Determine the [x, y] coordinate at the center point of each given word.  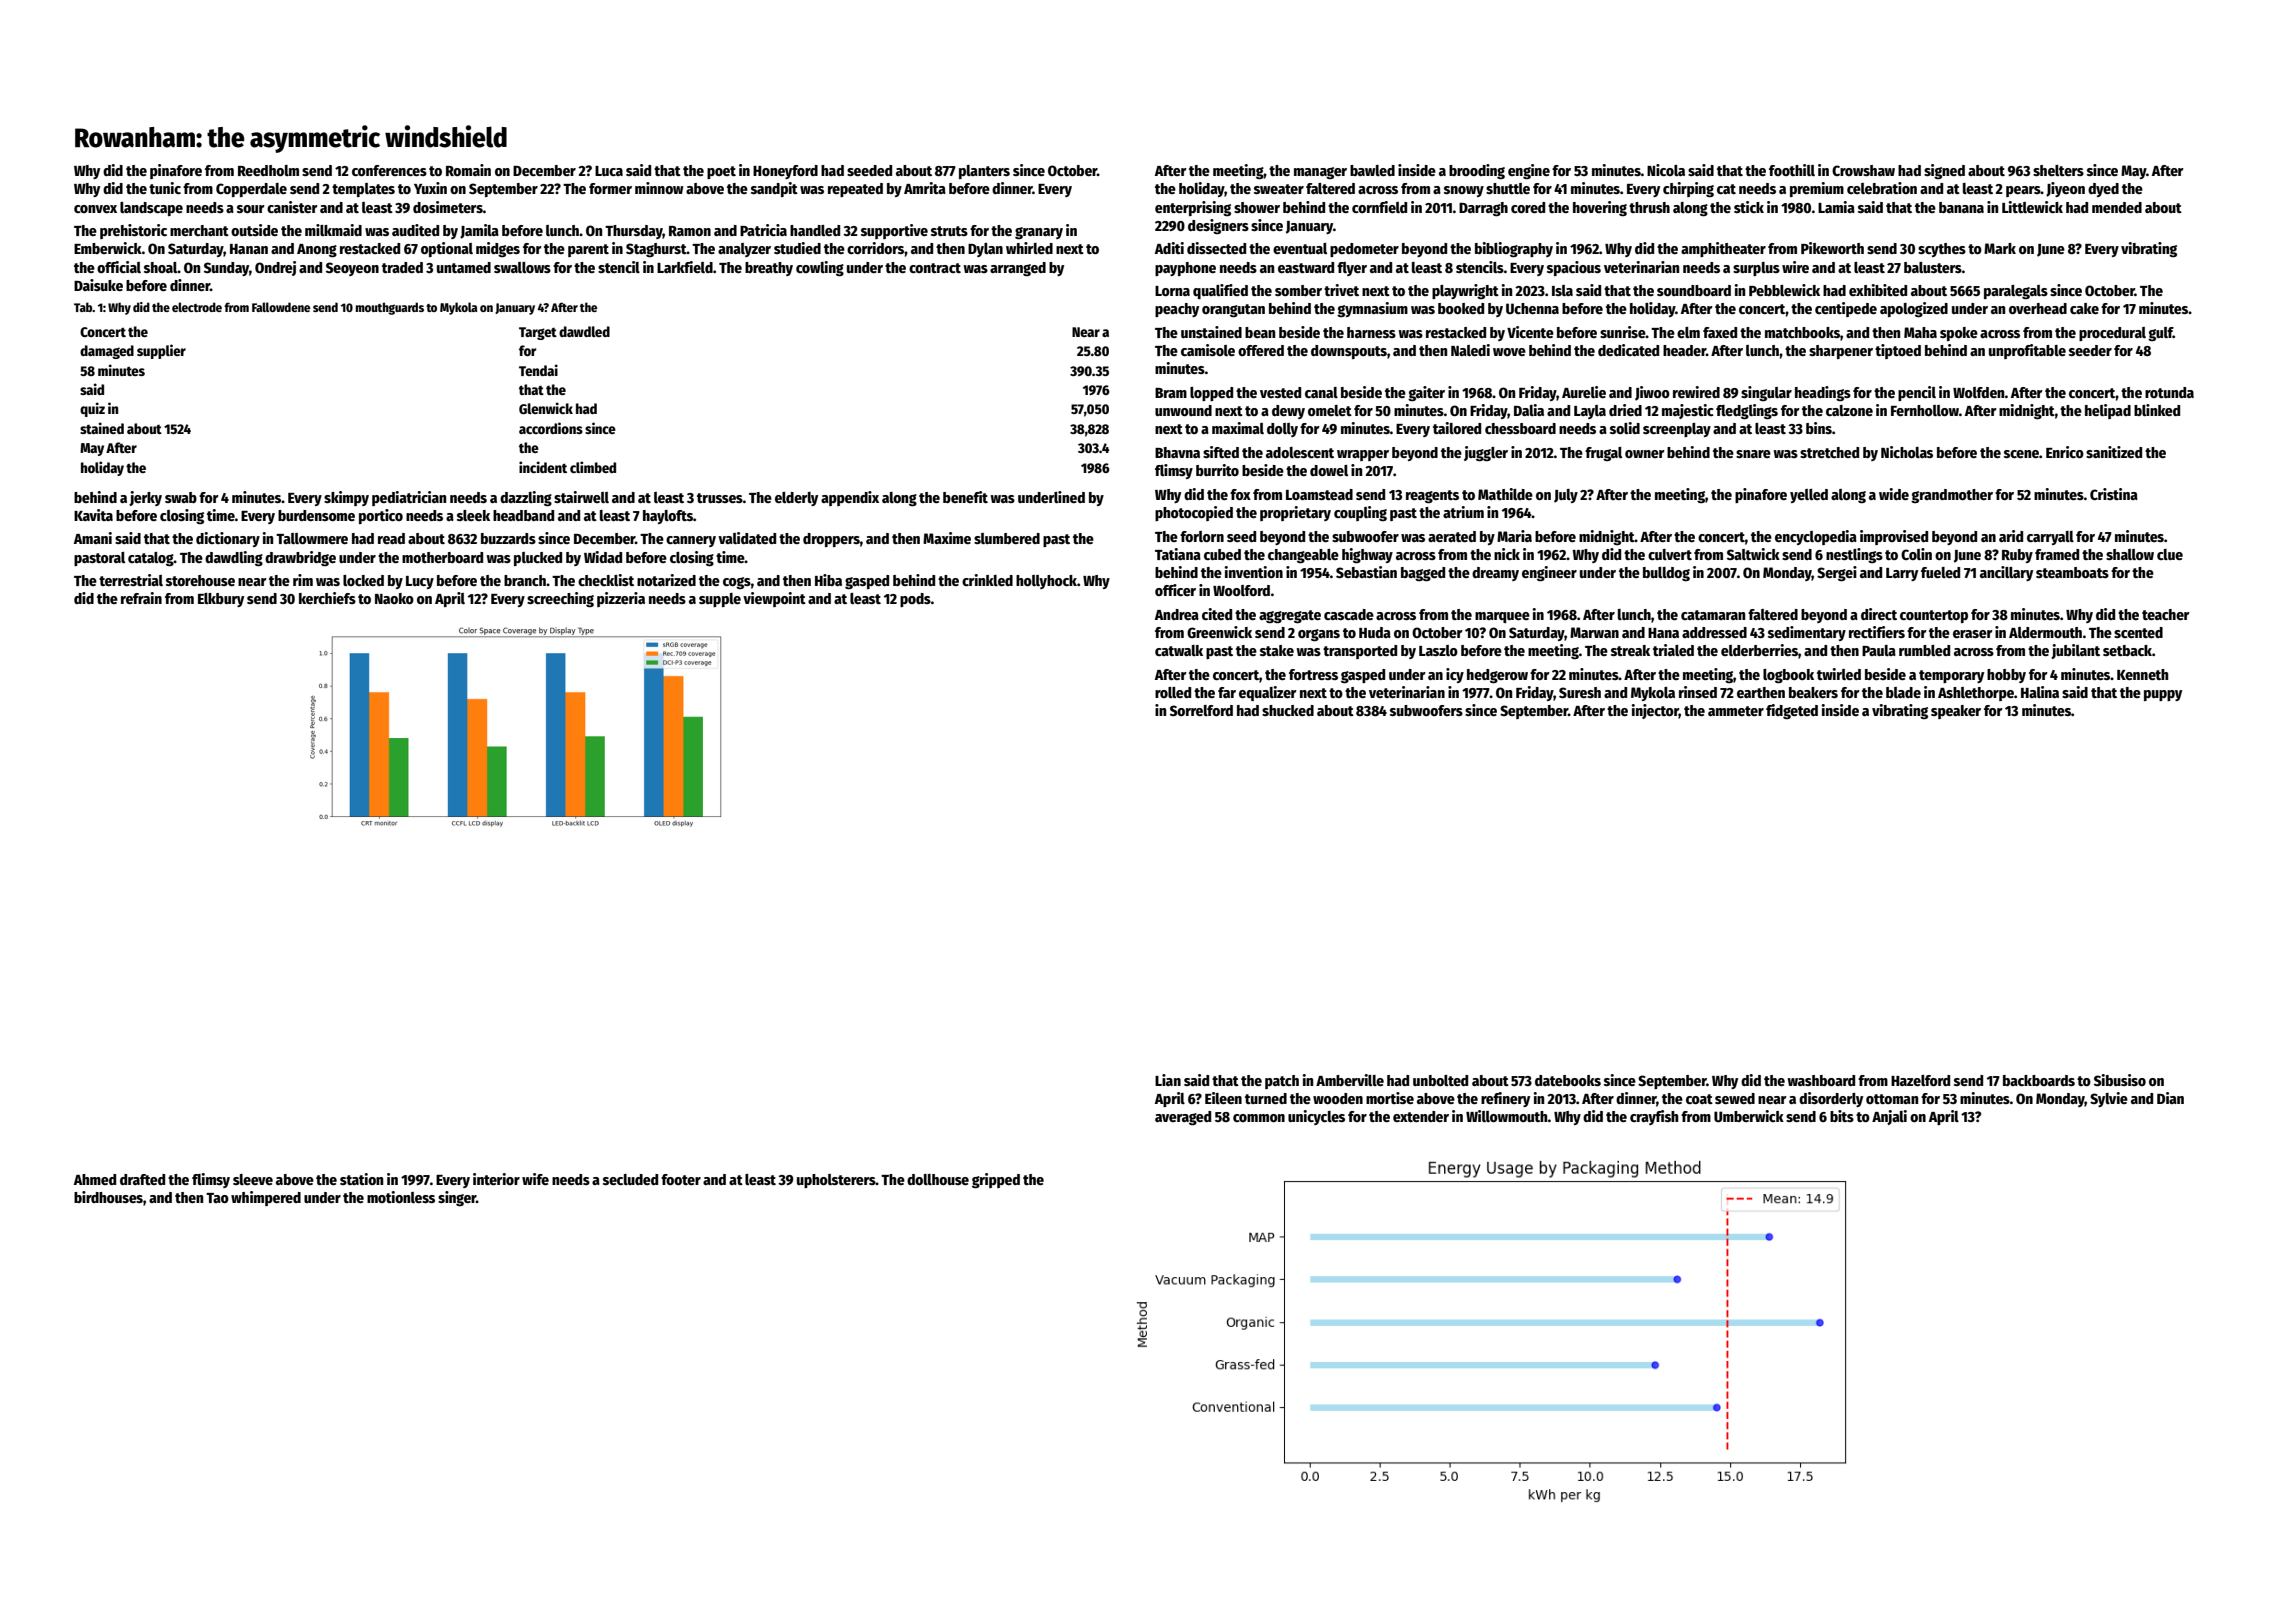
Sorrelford [1201, 710]
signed [1944, 171]
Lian [1168, 1080]
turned [1266, 1098]
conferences [389, 170]
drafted [142, 1179]
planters [984, 172]
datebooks [1568, 1080]
